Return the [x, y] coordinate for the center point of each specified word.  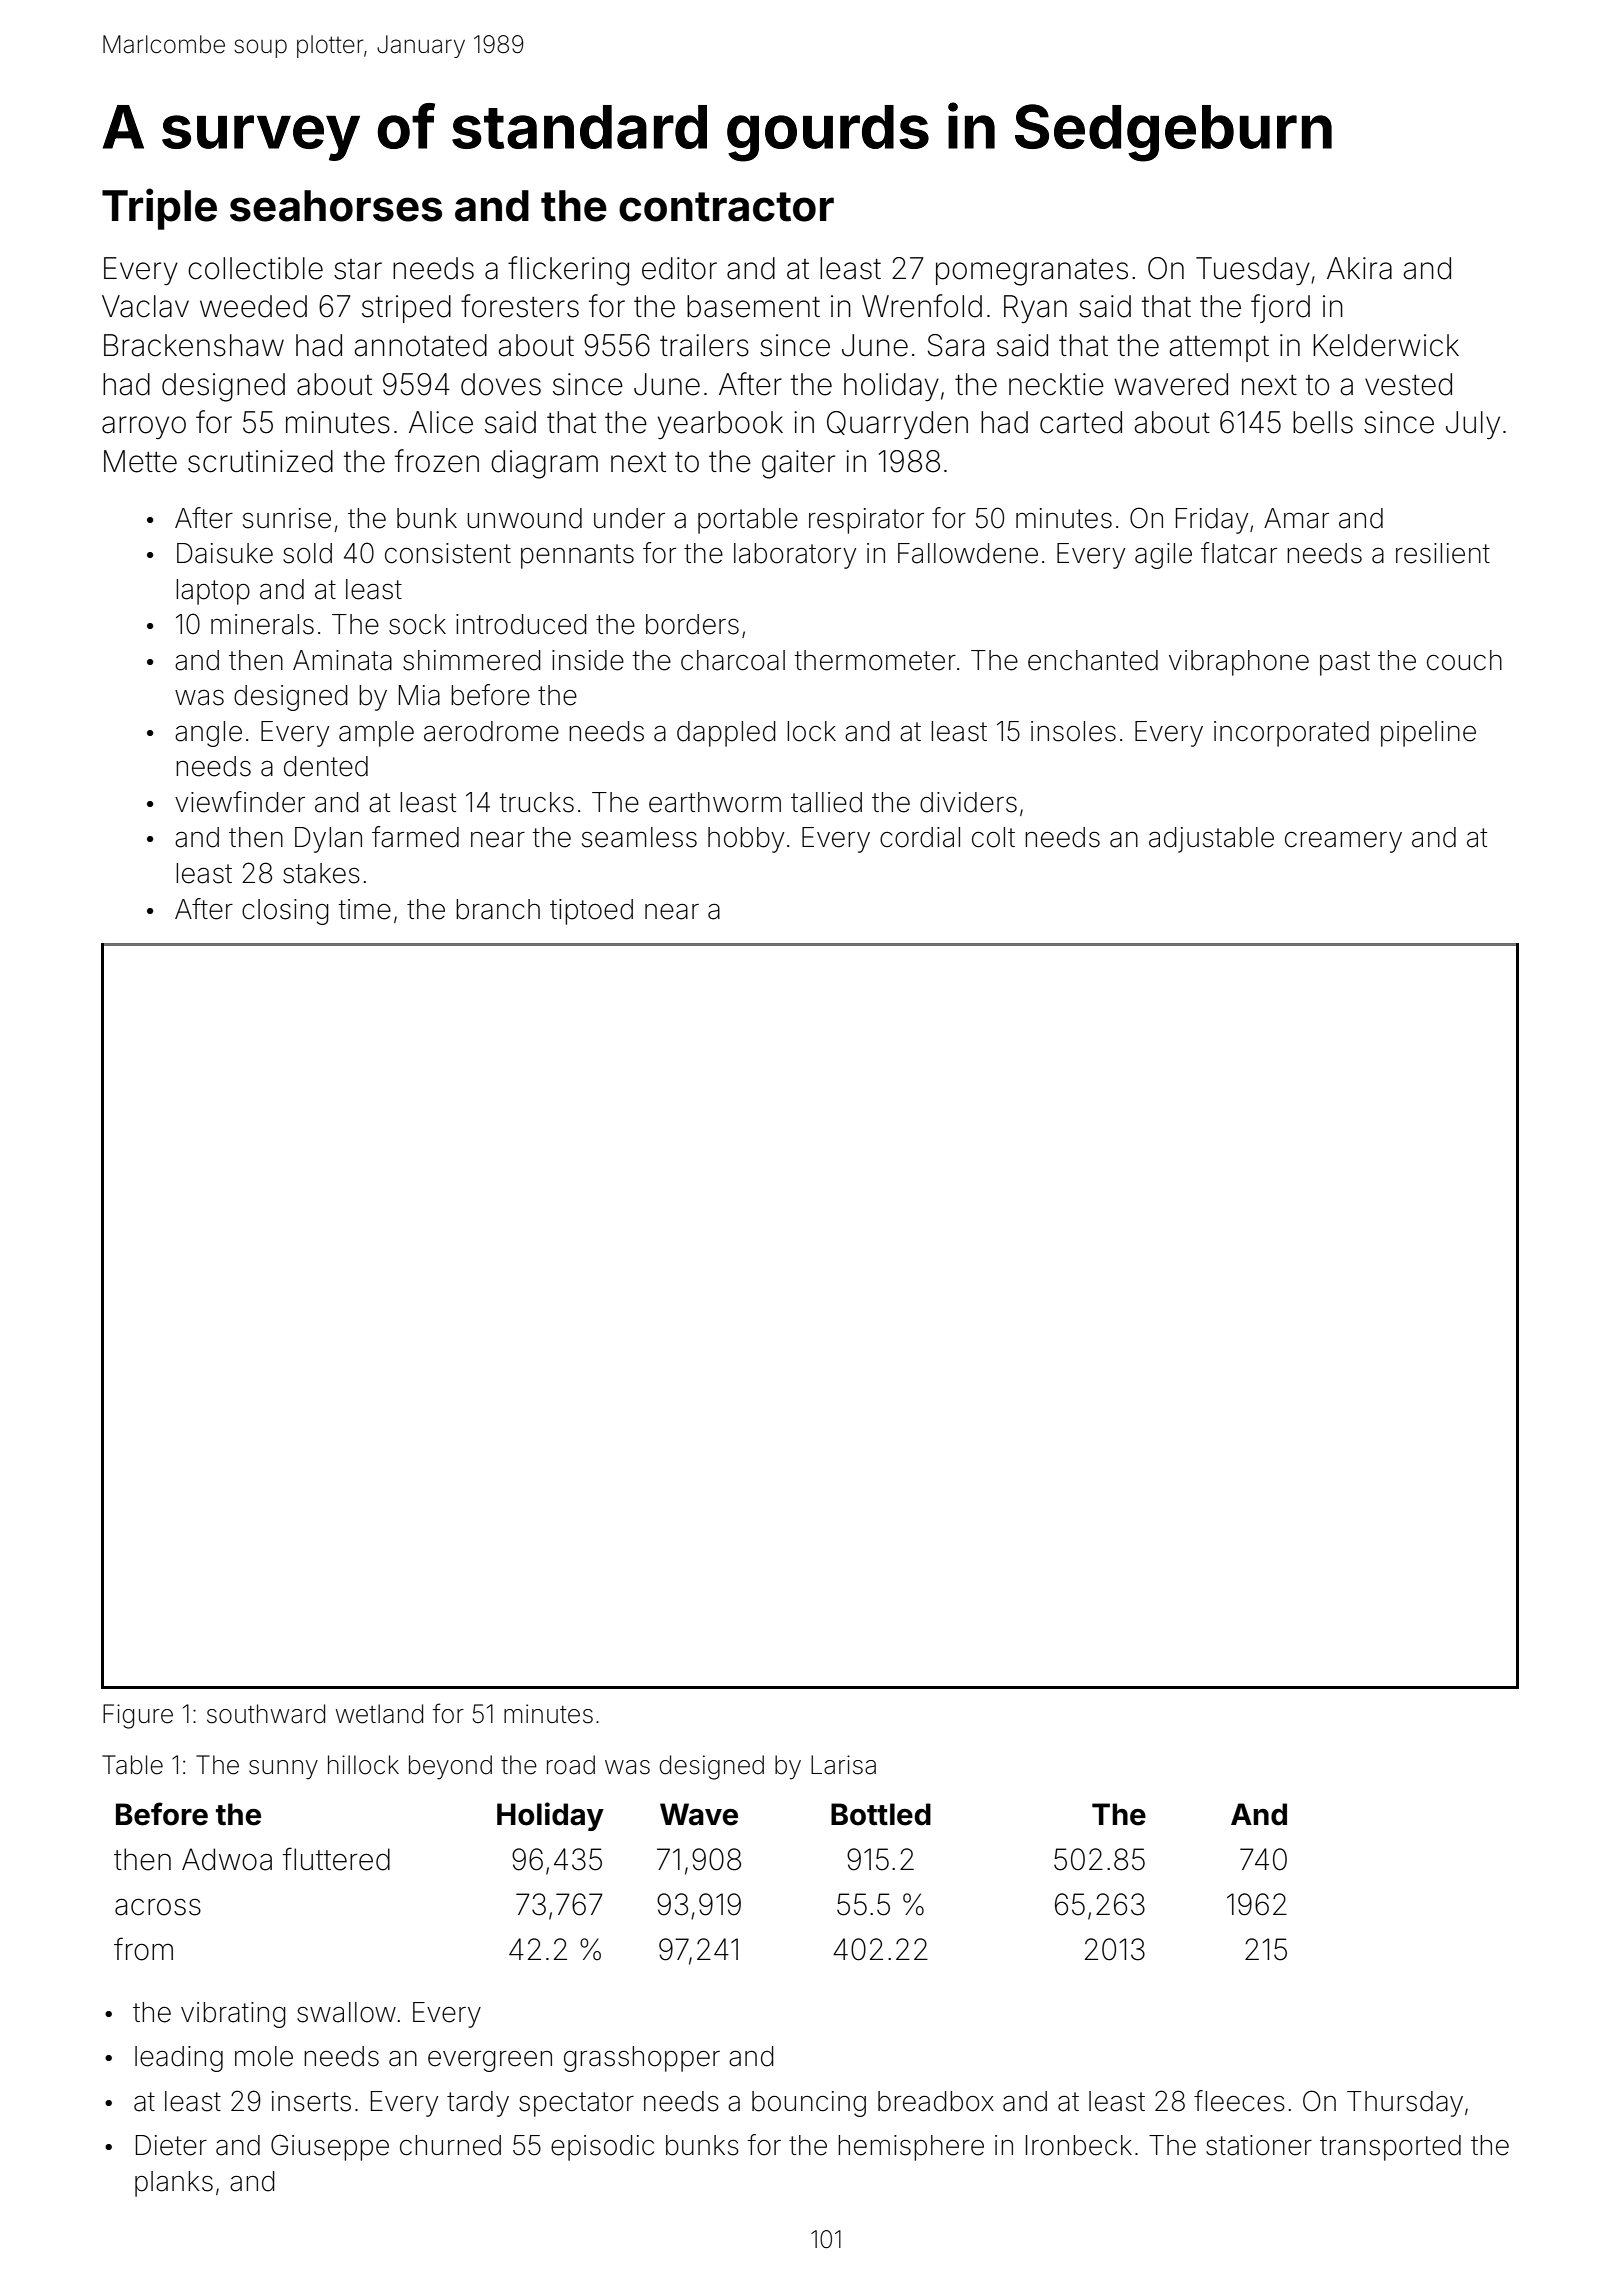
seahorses [336, 206]
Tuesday [1253, 271]
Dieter [171, 2145]
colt [993, 837]
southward [266, 1714]
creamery [1343, 842]
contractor [726, 207]
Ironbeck [1079, 2145]
